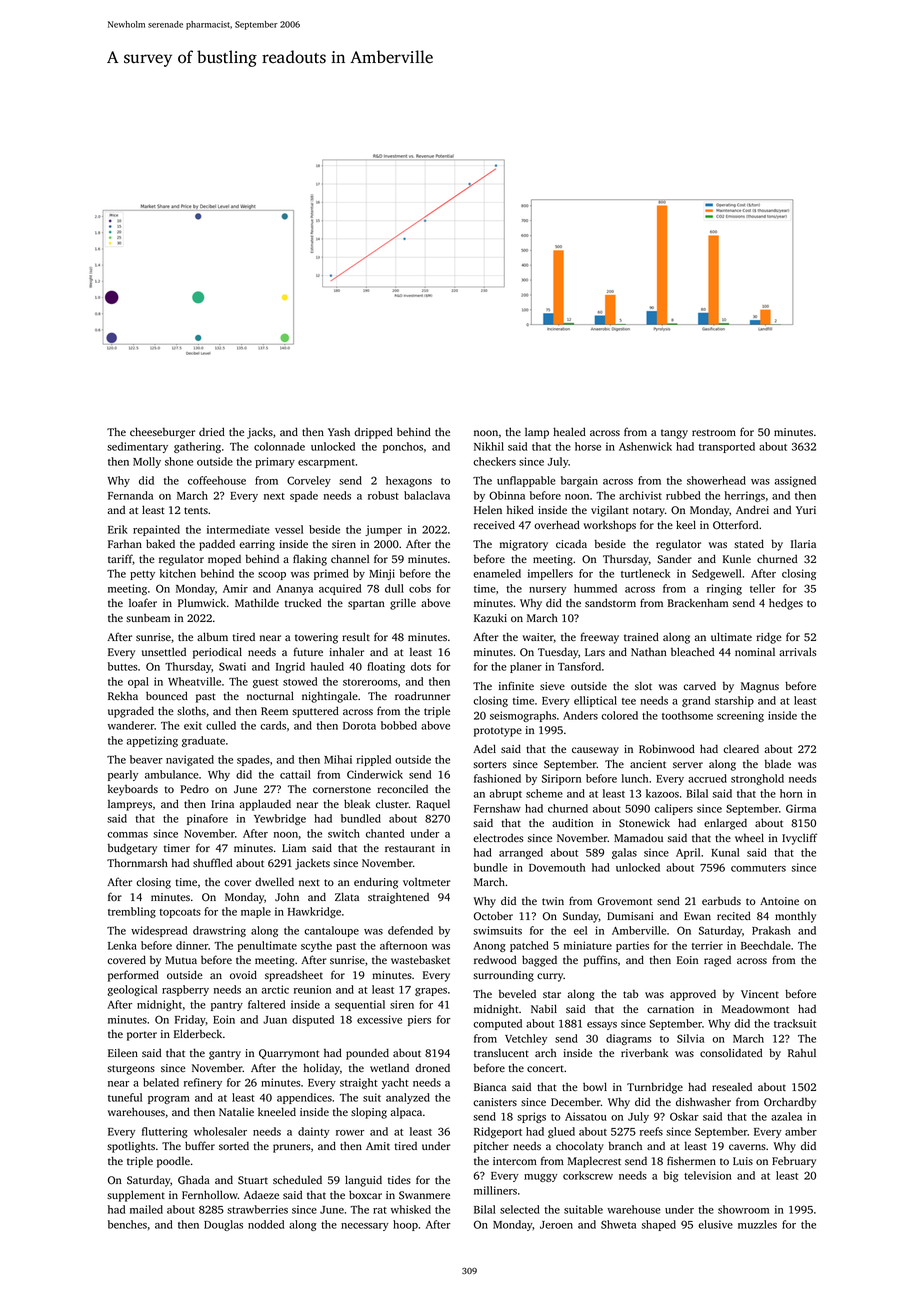  What do you see at coordinates (383, 495) in the page?
I see `robust` at bounding box center [383, 495].
